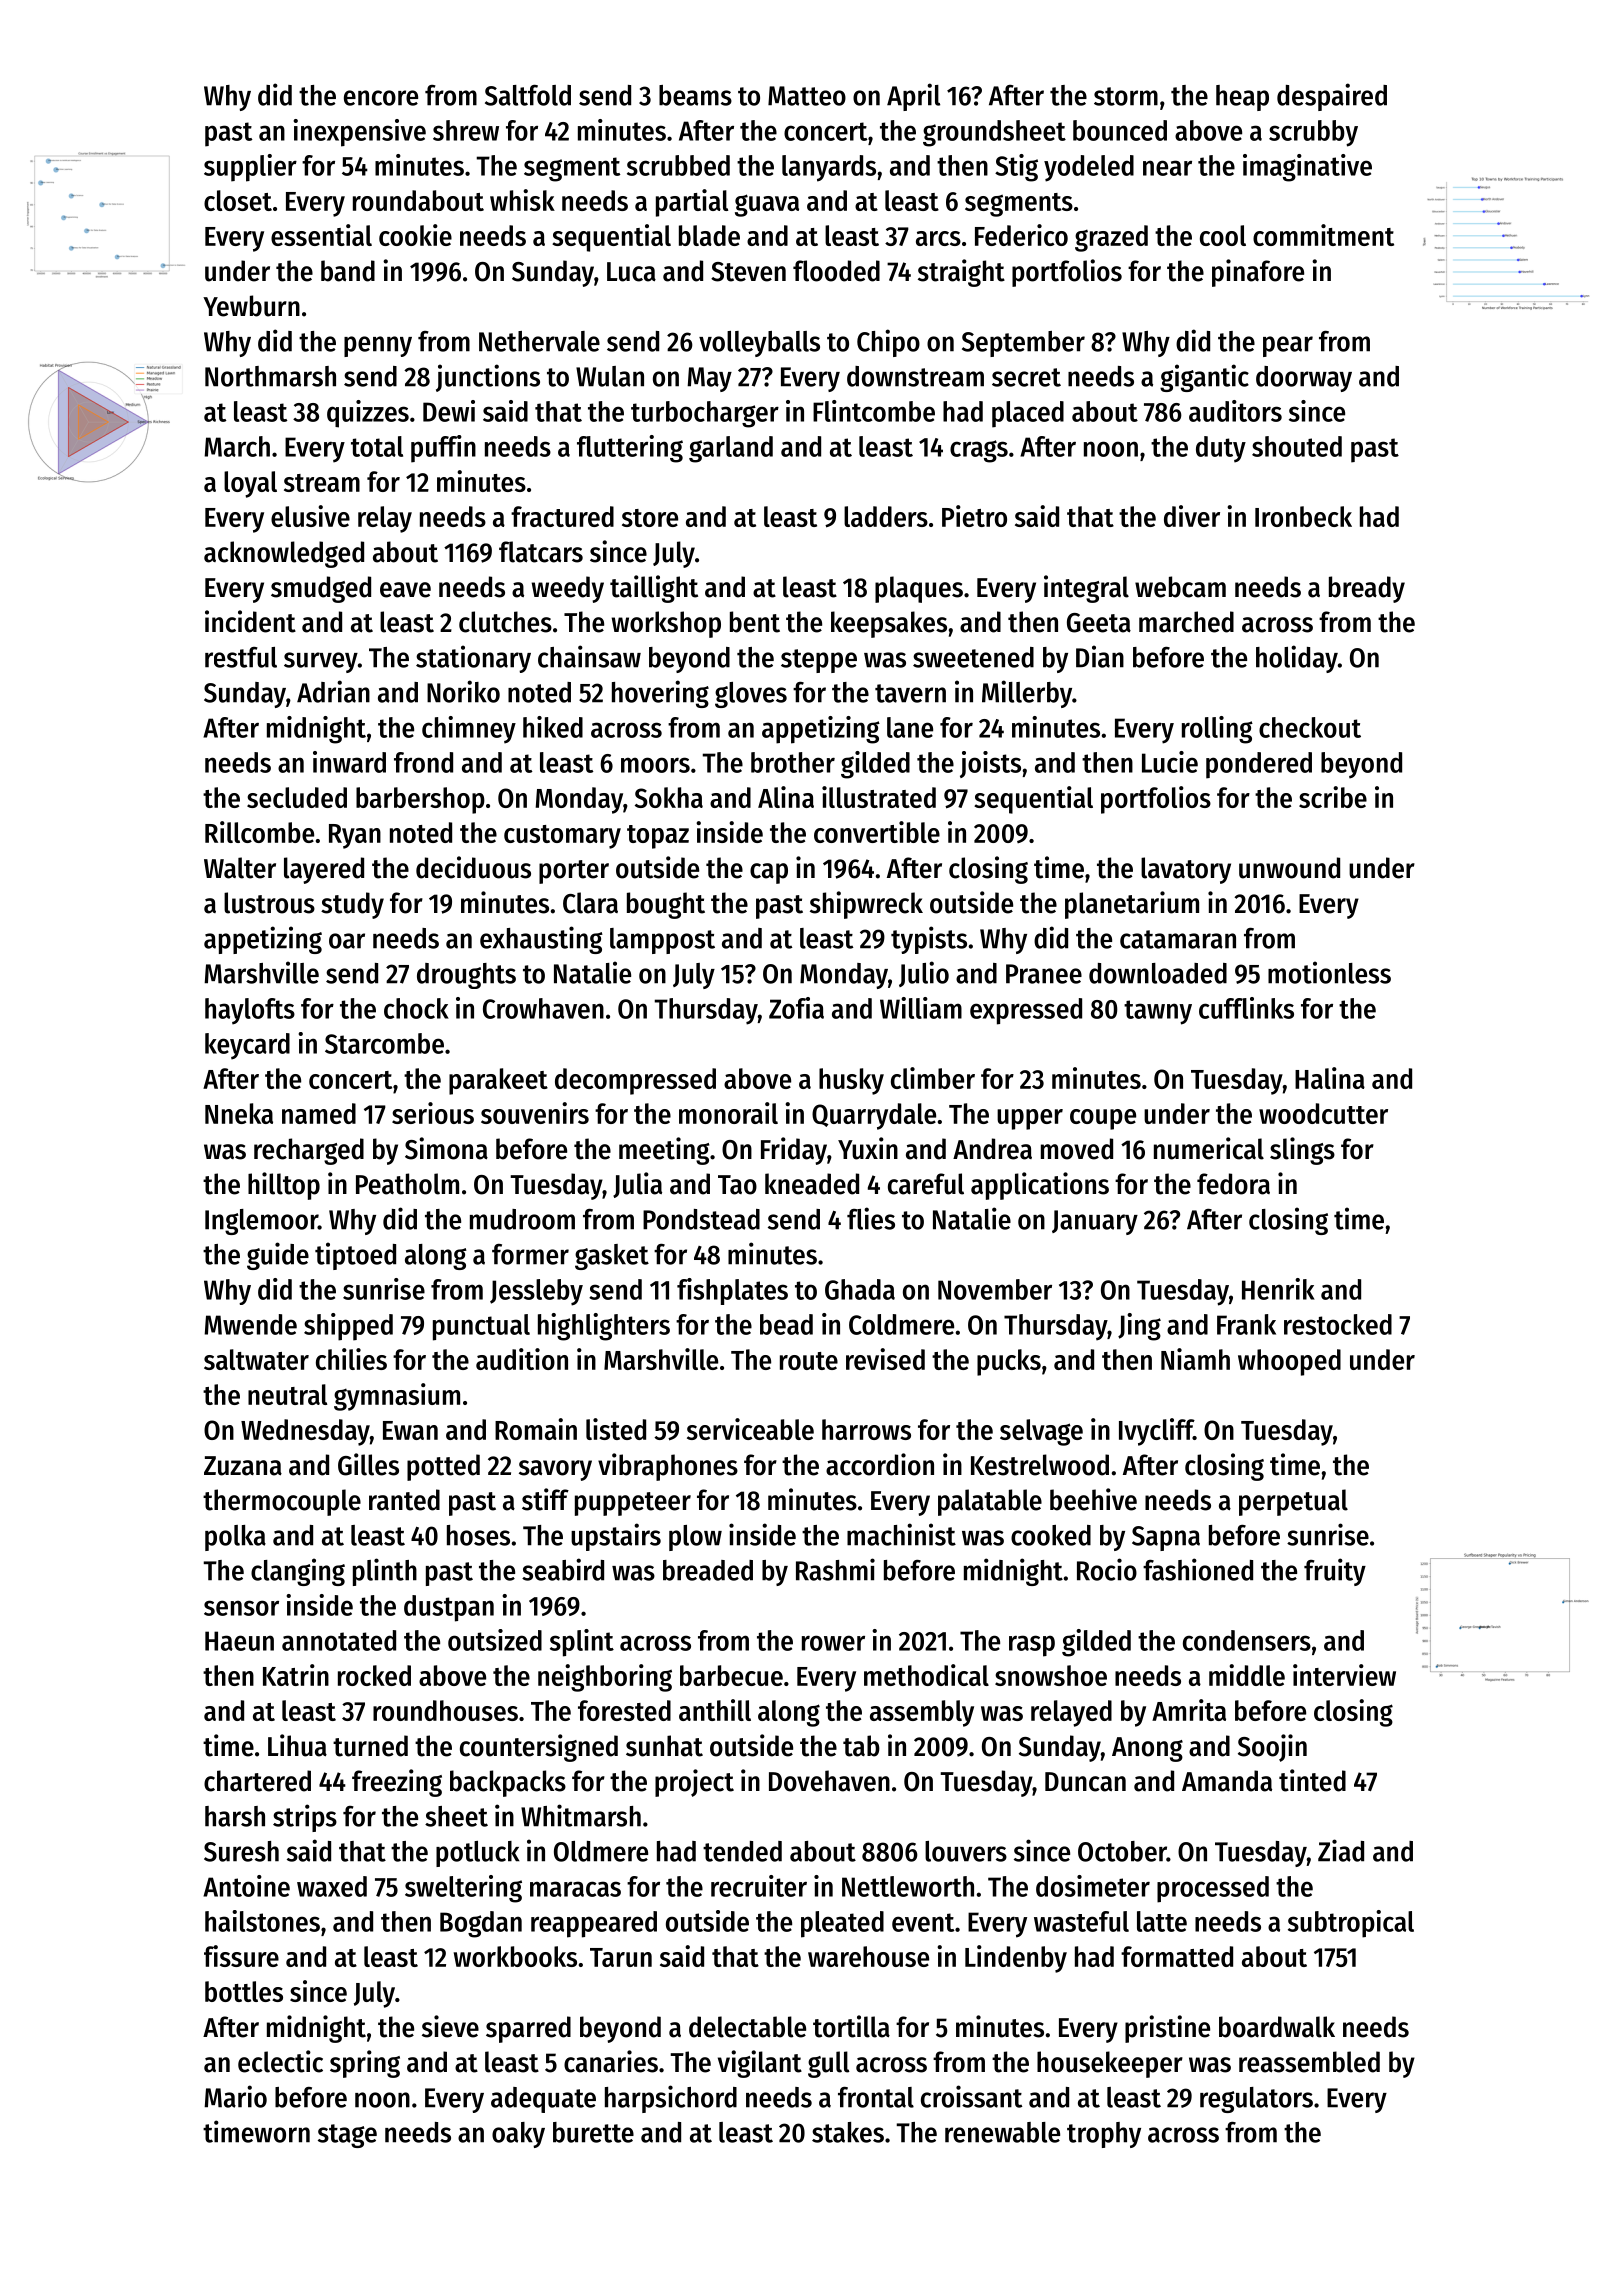 The width and height of the screenshot is (1620, 2292). Describe the element at coordinates (836, 271) in the screenshot. I see `flooded` at that location.
